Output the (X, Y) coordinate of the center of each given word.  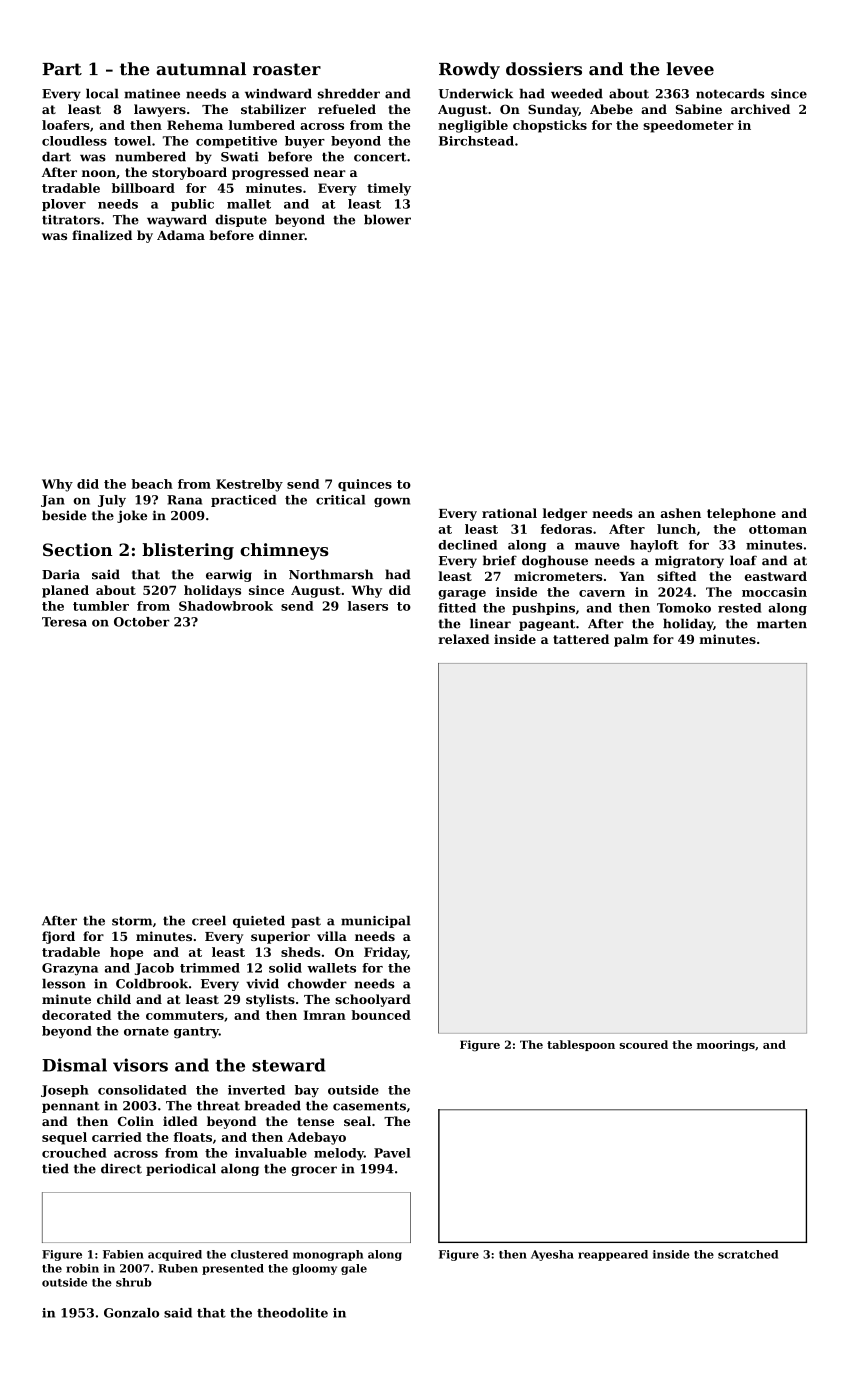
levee (690, 69)
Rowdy (469, 70)
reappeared (613, 1255)
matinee (152, 94)
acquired (175, 1255)
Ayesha (552, 1255)
